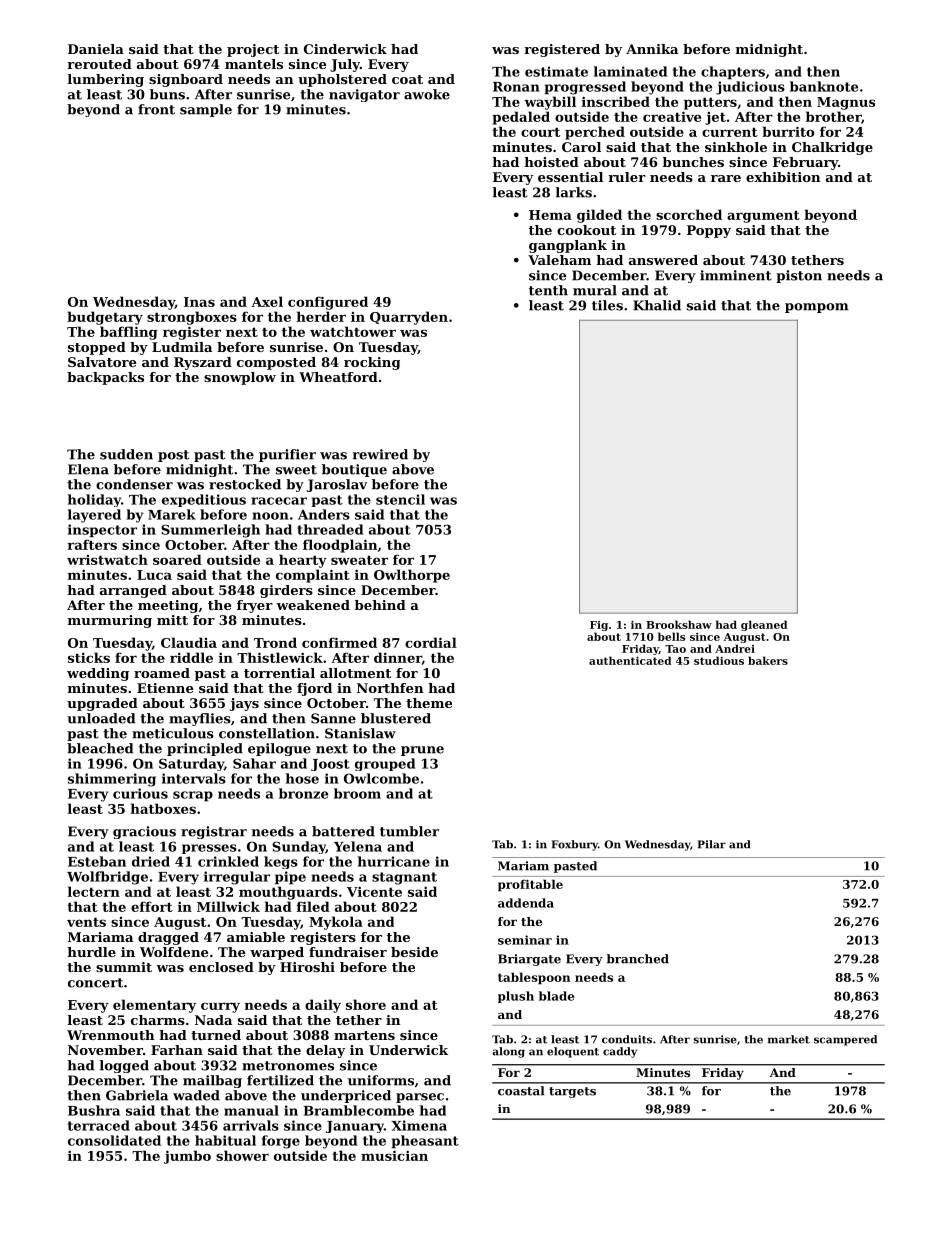 The height and width of the image is (1233, 952). What do you see at coordinates (652, 49) in the image?
I see `Annika` at bounding box center [652, 49].
